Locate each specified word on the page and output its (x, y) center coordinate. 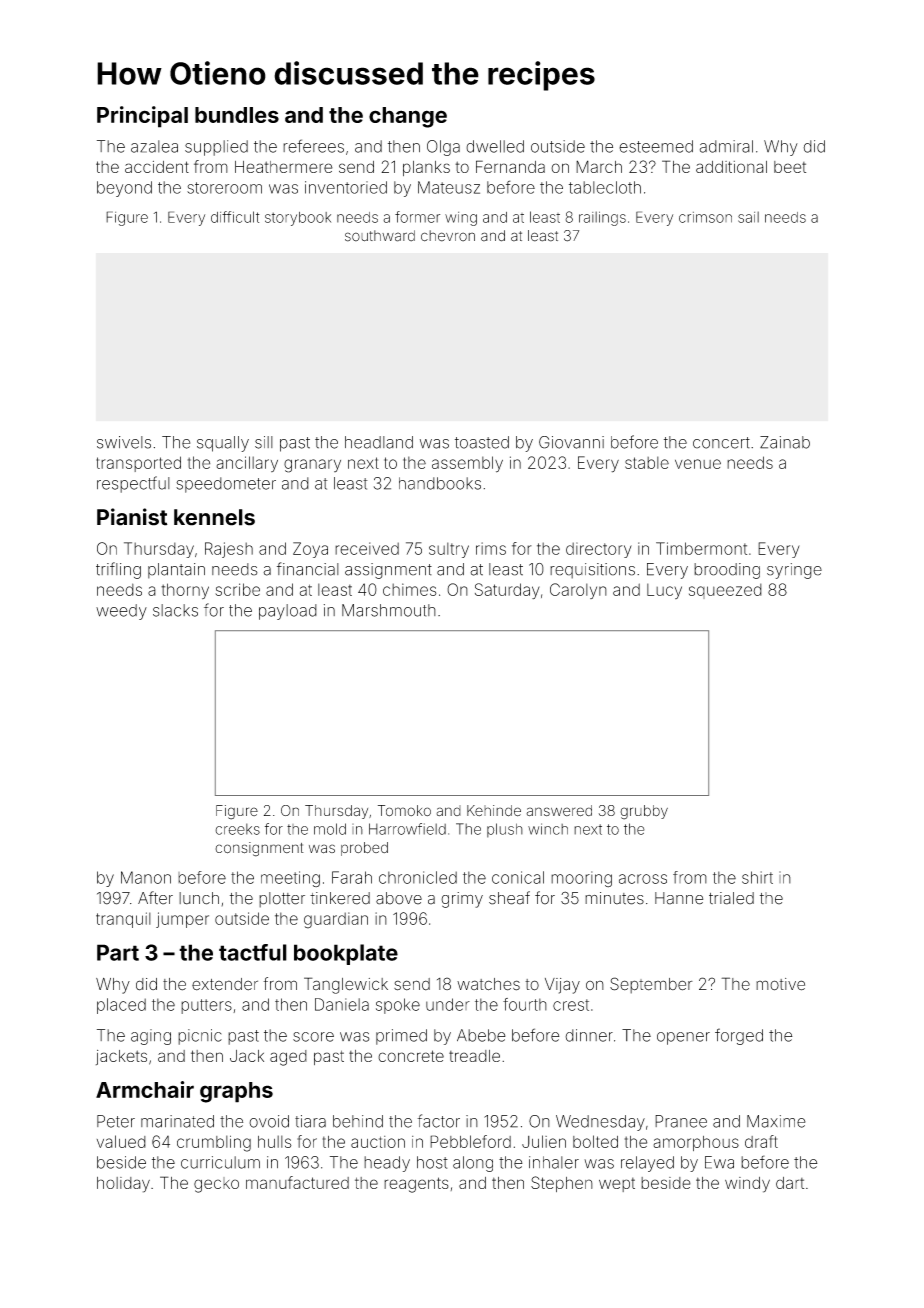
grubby (644, 812)
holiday (123, 1185)
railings (602, 218)
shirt (757, 877)
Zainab (785, 442)
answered (559, 811)
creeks (237, 829)
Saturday (507, 591)
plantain (176, 571)
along (473, 1164)
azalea (154, 146)
